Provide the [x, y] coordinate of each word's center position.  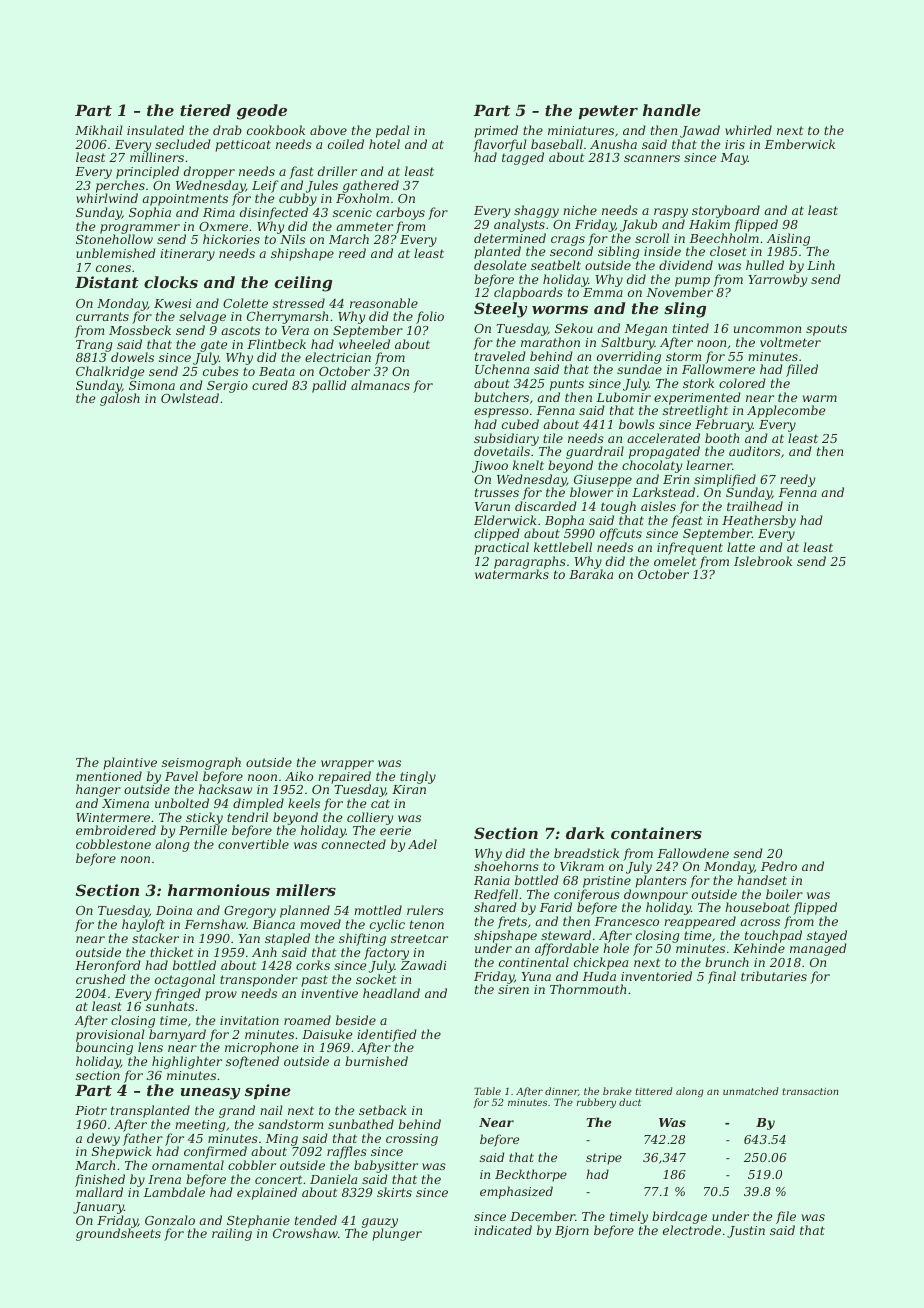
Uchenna [502, 369]
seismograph [201, 763]
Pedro [779, 866]
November [679, 292]
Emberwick [800, 144]
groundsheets [118, 1235]
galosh [120, 400]
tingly [418, 777]
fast [301, 172]
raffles [347, 1152]
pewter [608, 112]
